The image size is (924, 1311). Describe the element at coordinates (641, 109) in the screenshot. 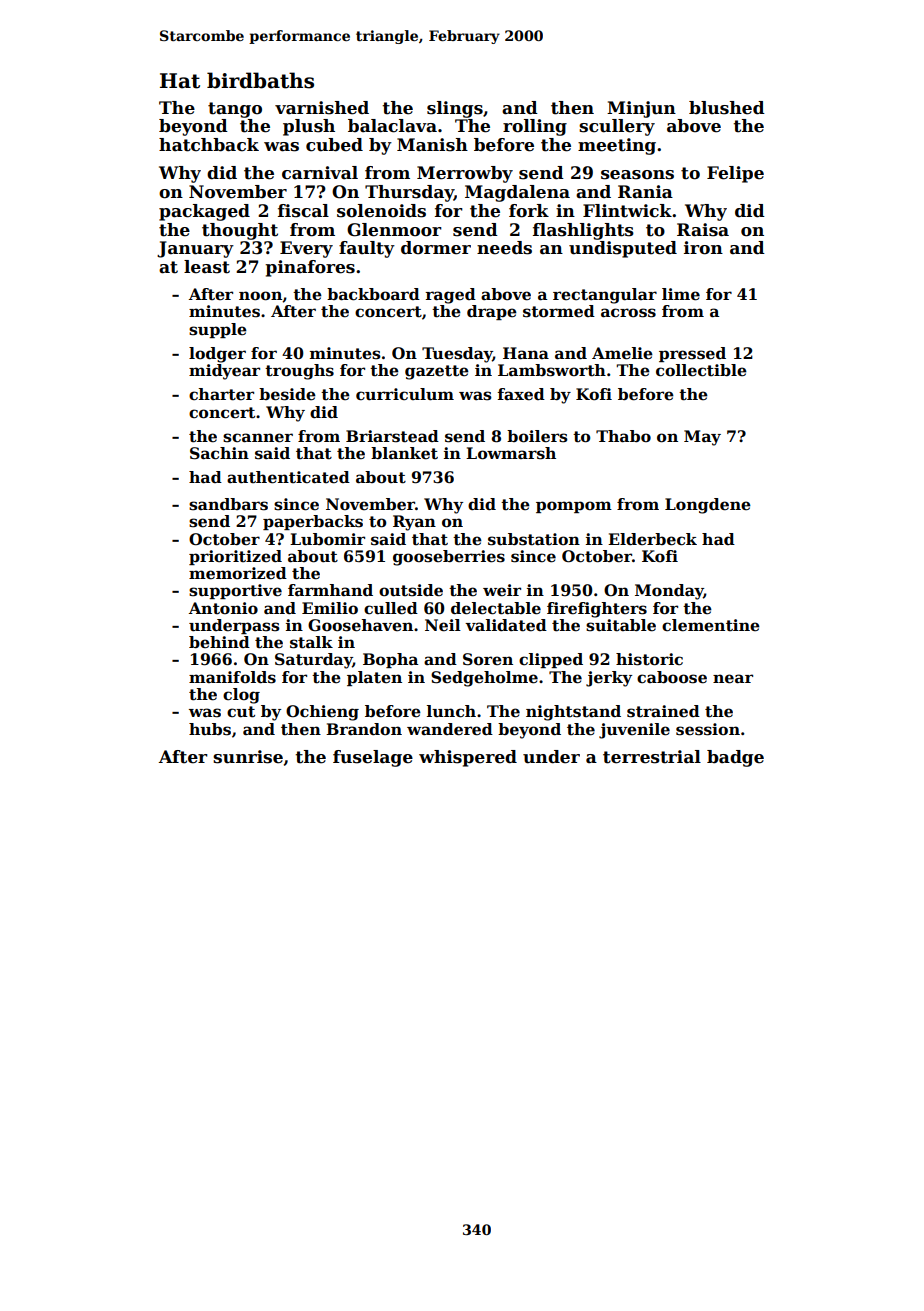

I see `Minjun` at that location.
